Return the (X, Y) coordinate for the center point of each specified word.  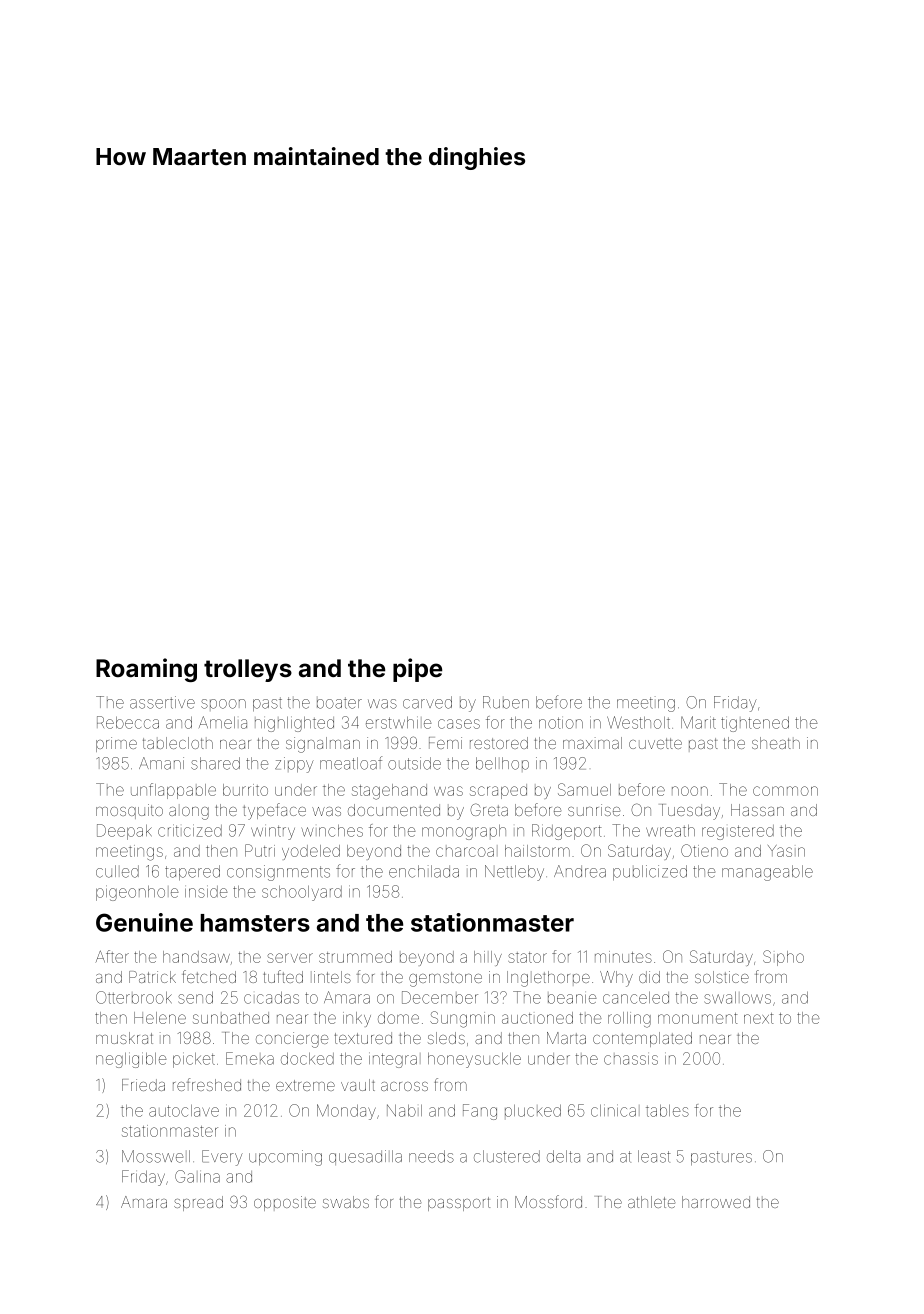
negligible (131, 1060)
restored (499, 743)
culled (117, 871)
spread (198, 1203)
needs (431, 1156)
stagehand (389, 792)
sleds (446, 1038)
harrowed (716, 1202)
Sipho (783, 958)
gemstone (445, 979)
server (290, 958)
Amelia (223, 722)
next (758, 1018)
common (785, 791)
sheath (776, 743)
